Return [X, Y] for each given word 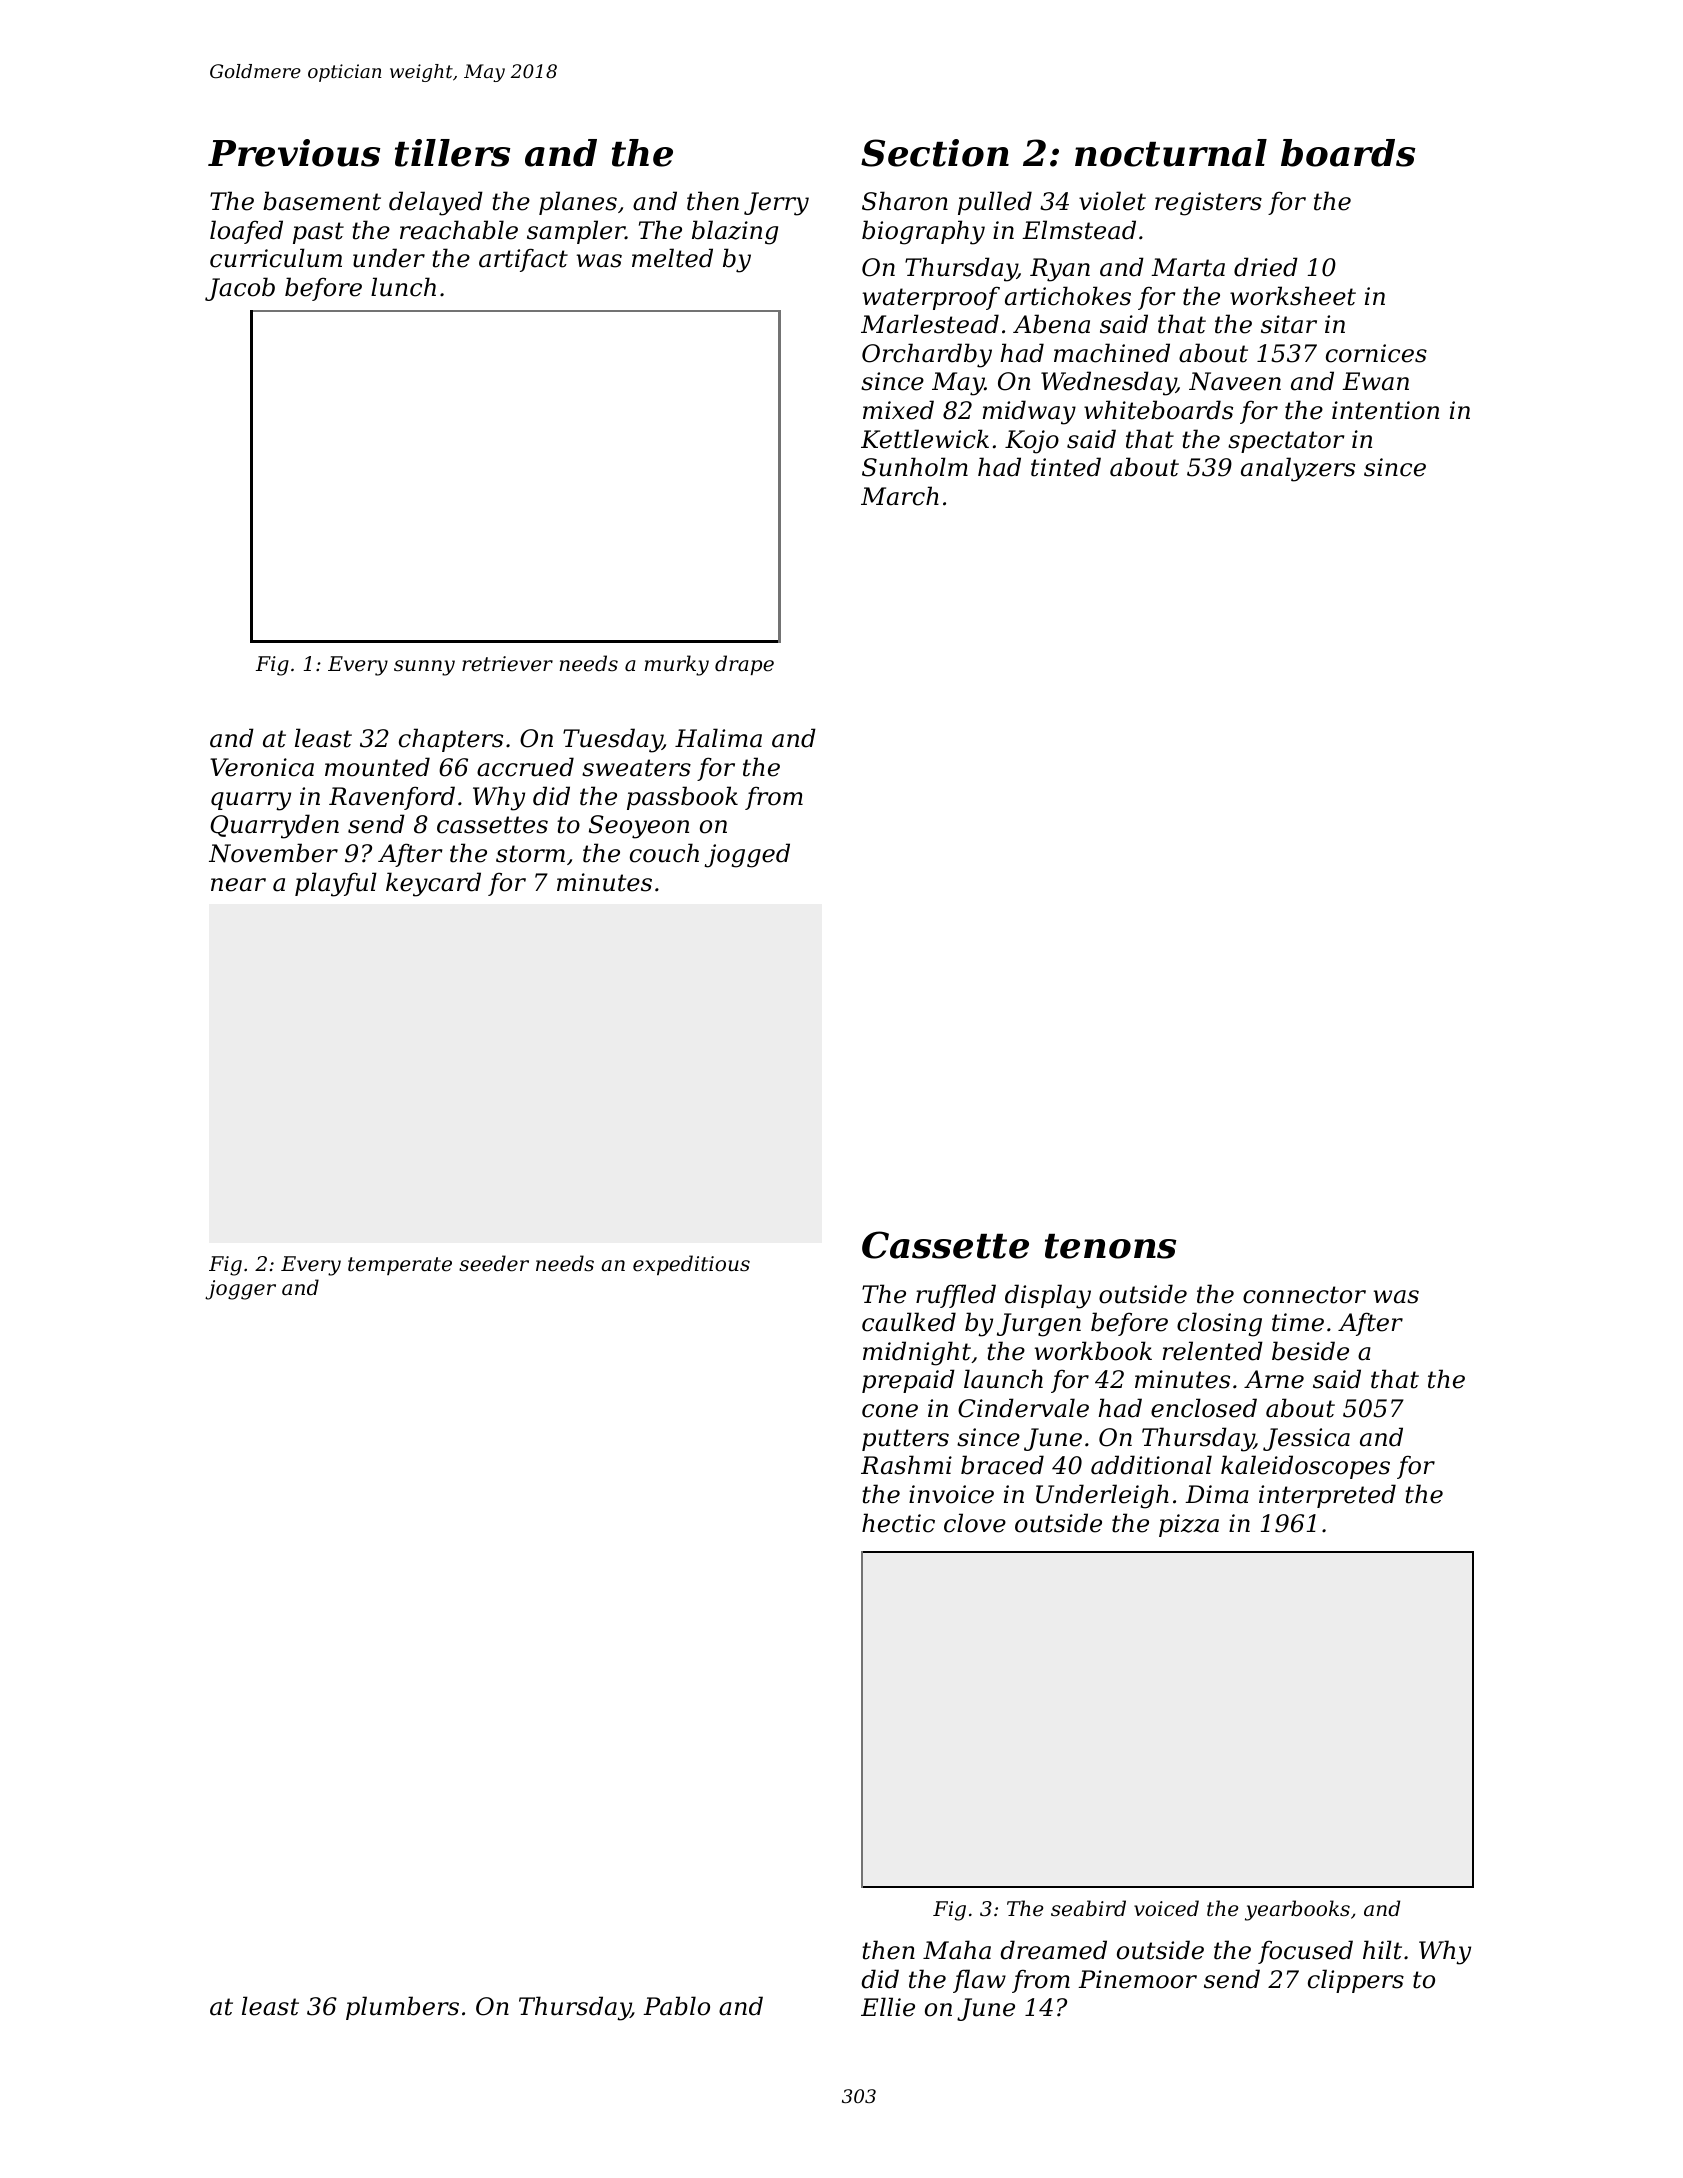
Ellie [888, 2007]
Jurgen [1039, 1325]
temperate [400, 1266]
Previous [294, 153]
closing [1219, 1324]
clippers [1356, 1981]
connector [1304, 1295]
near [238, 885]
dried [1266, 267]
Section [935, 153]
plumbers [402, 2008]
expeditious [691, 1265]
